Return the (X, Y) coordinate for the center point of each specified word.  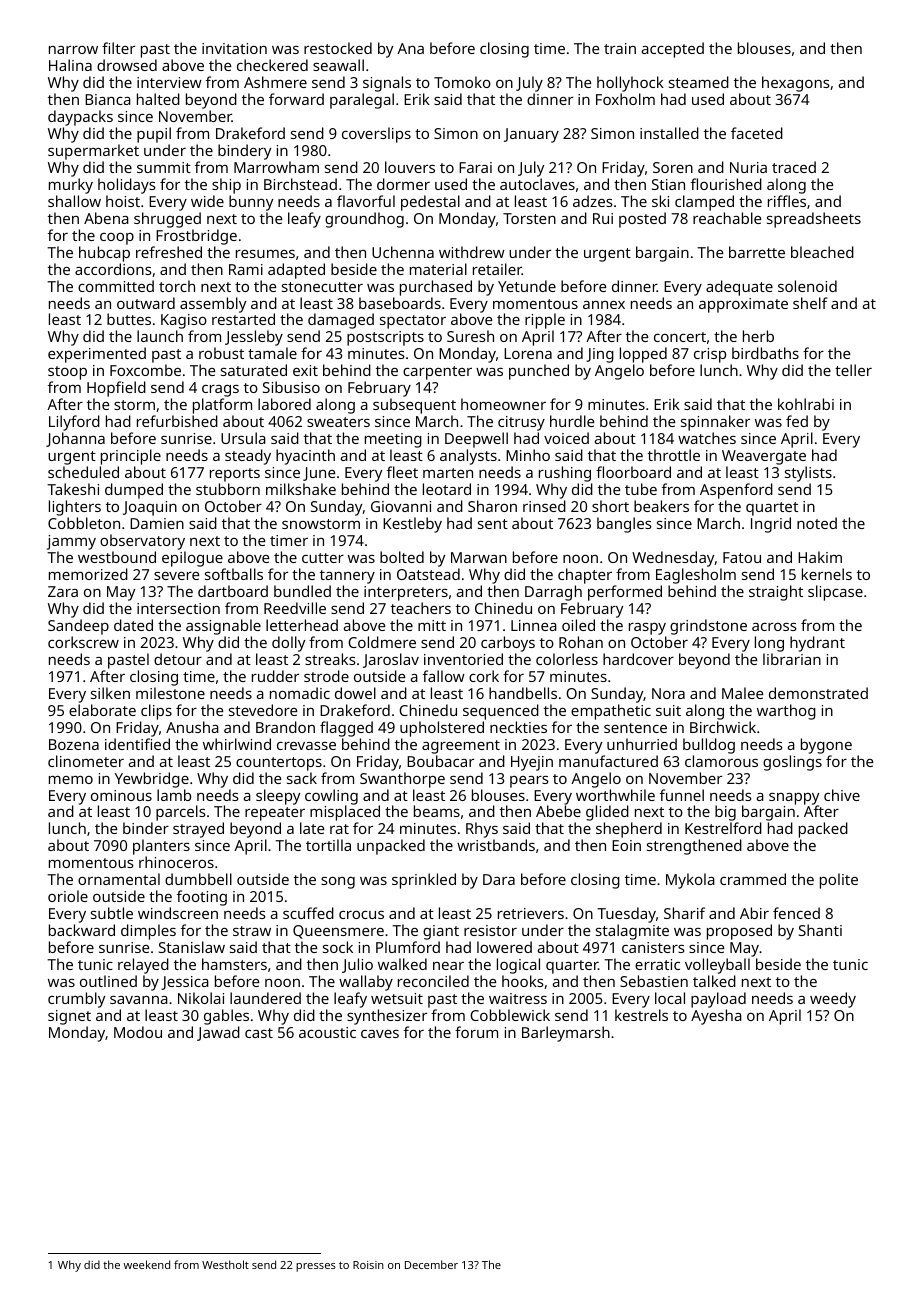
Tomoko (462, 82)
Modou (138, 1032)
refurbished (177, 421)
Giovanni (401, 506)
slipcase (835, 593)
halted (158, 99)
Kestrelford (723, 828)
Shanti (820, 930)
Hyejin (532, 763)
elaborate (102, 710)
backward (82, 930)
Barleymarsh (566, 1034)
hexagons (796, 84)
